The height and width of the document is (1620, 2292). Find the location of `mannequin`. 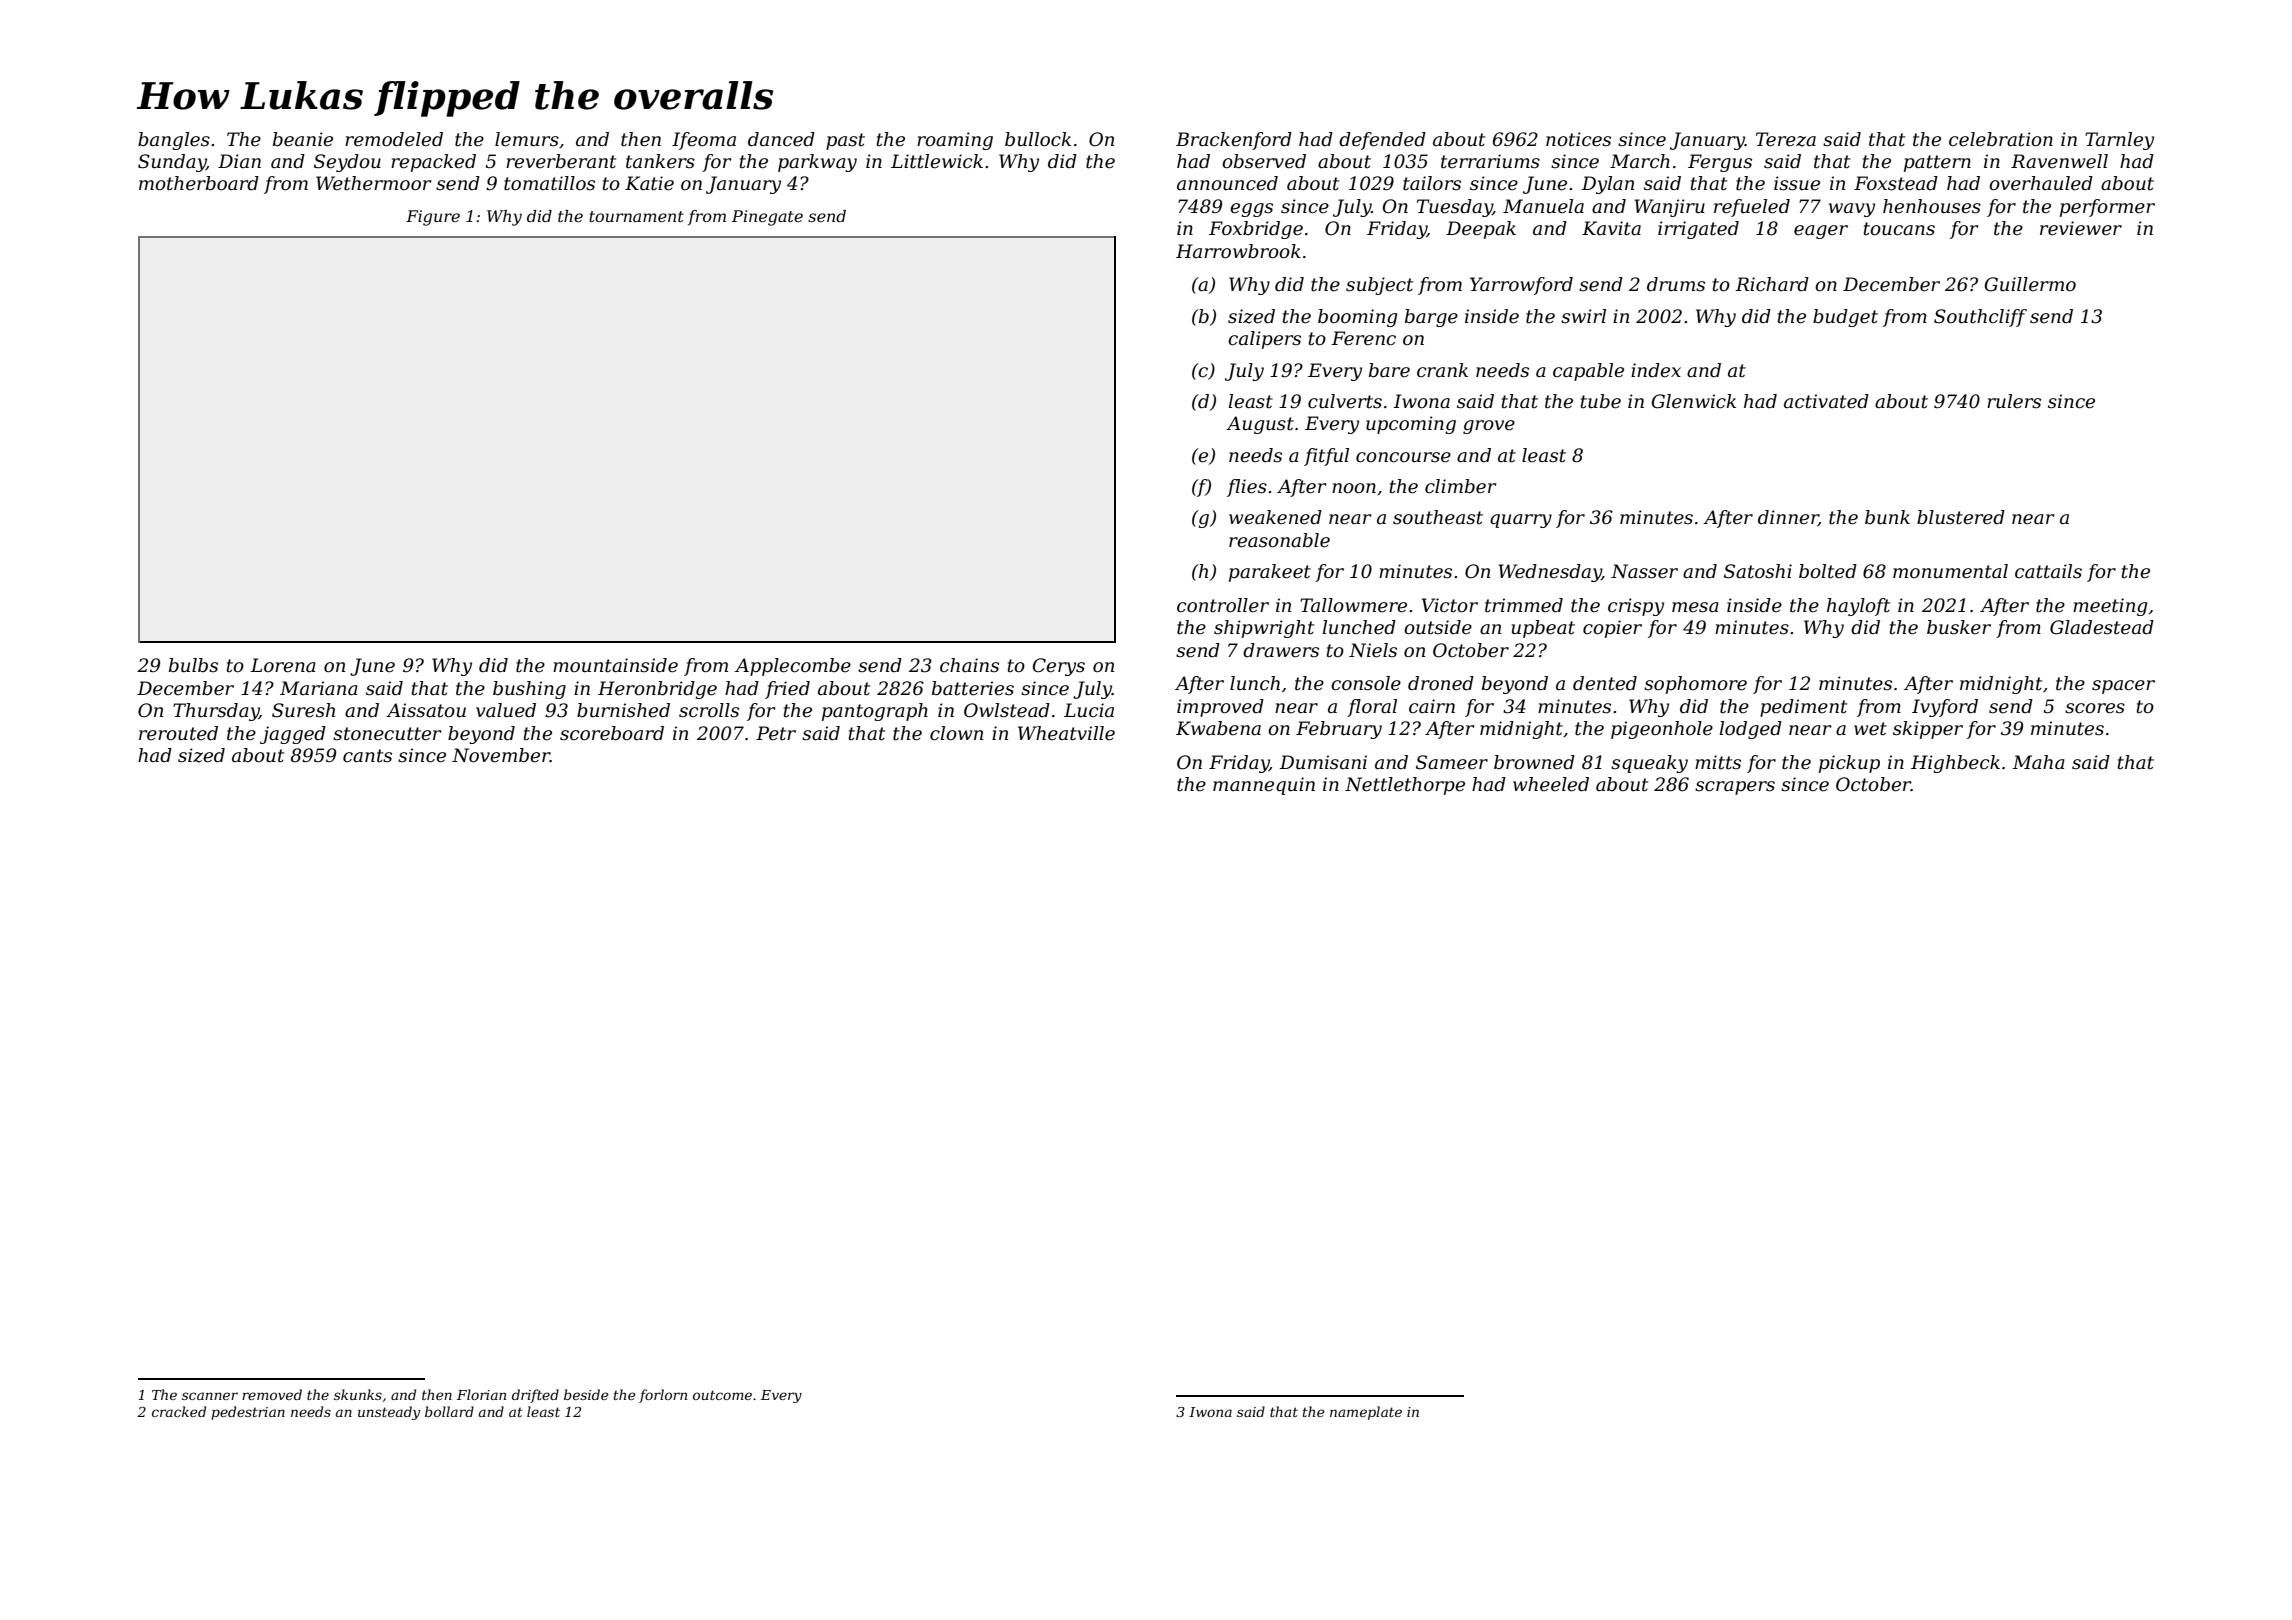

mannequin is located at coordinates (1264, 786).
